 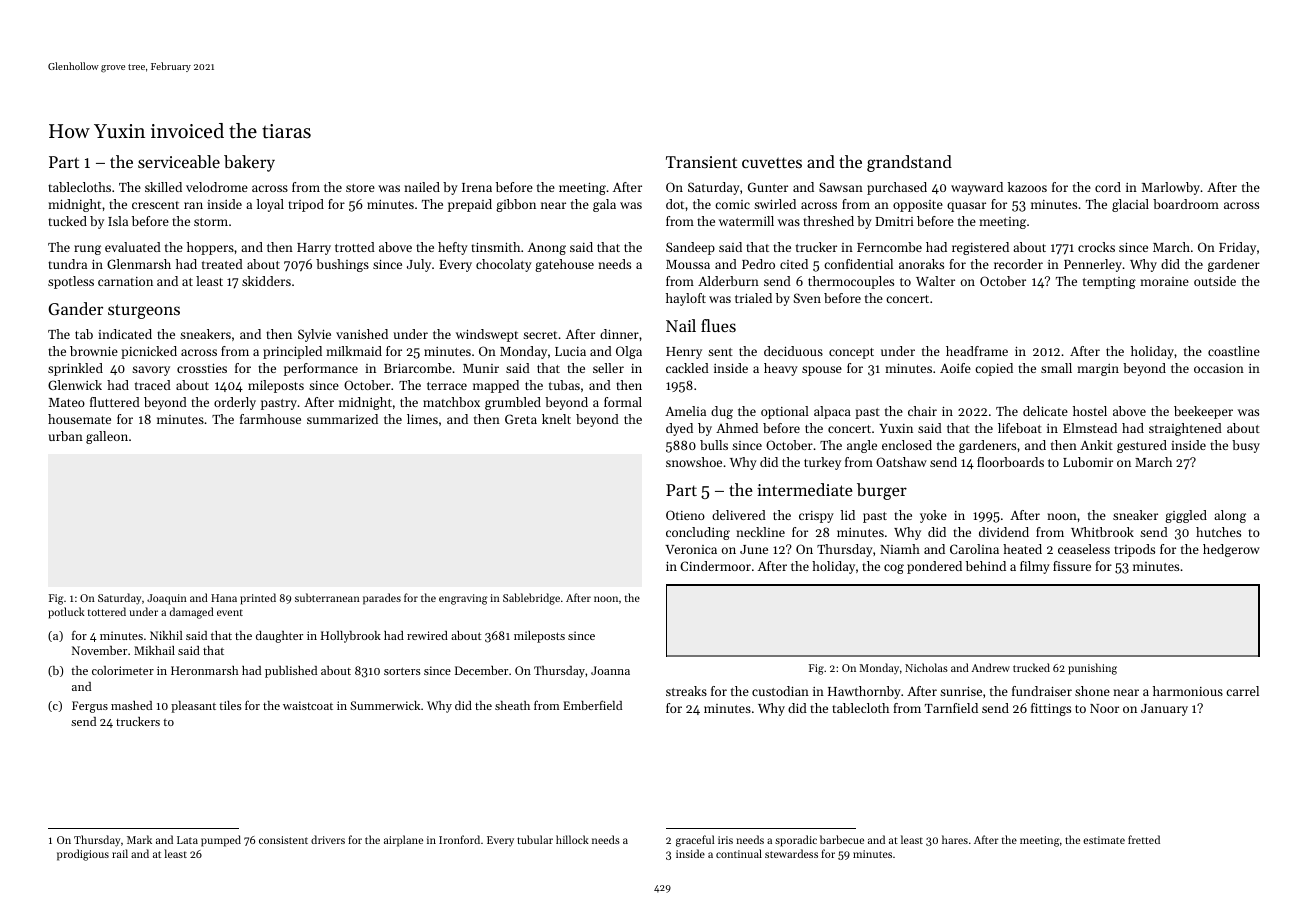 What do you see at coordinates (139, 264) in the image?
I see `Glenmarsh` at bounding box center [139, 264].
